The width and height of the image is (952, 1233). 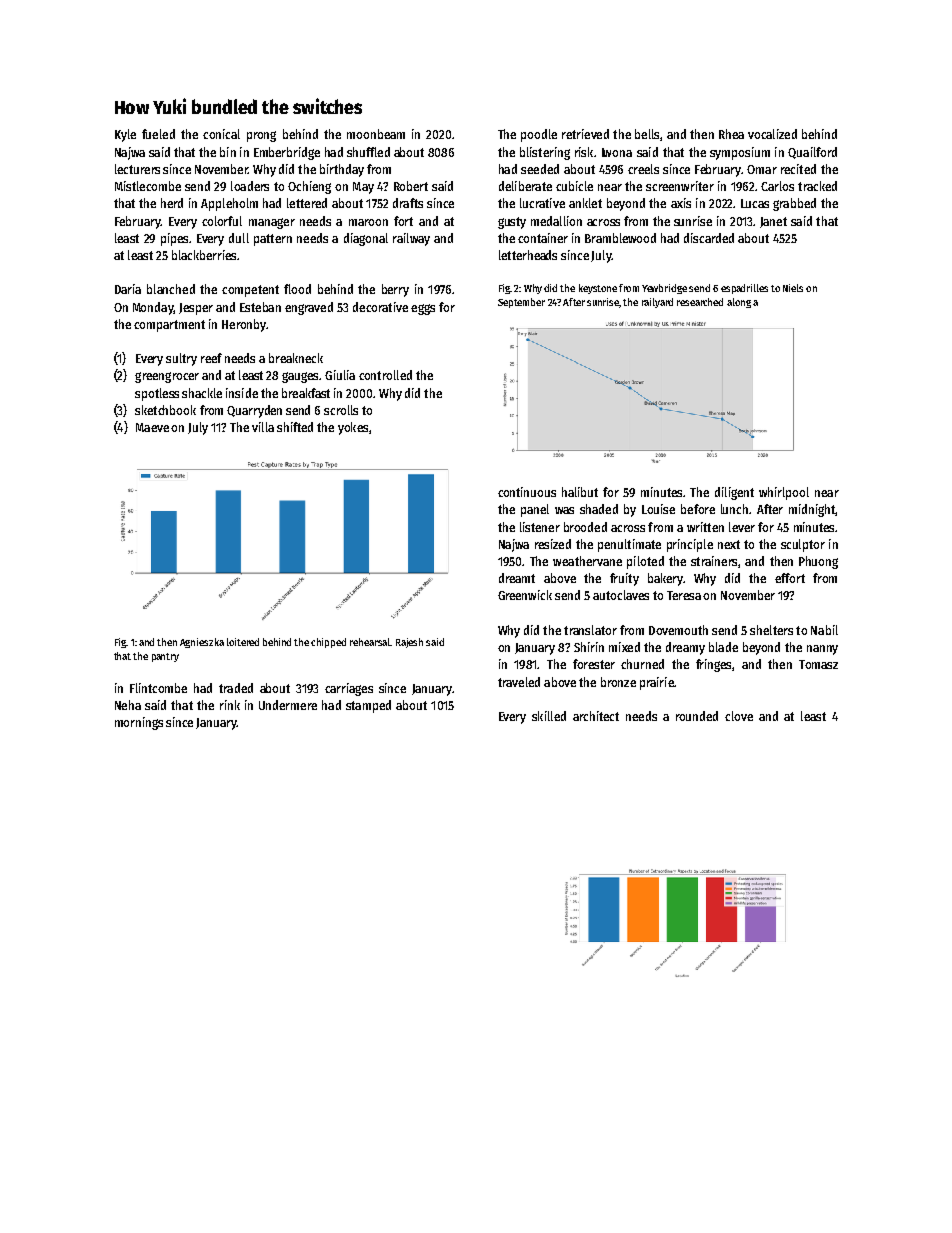 What do you see at coordinates (158, 134) in the image?
I see `fueled` at bounding box center [158, 134].
